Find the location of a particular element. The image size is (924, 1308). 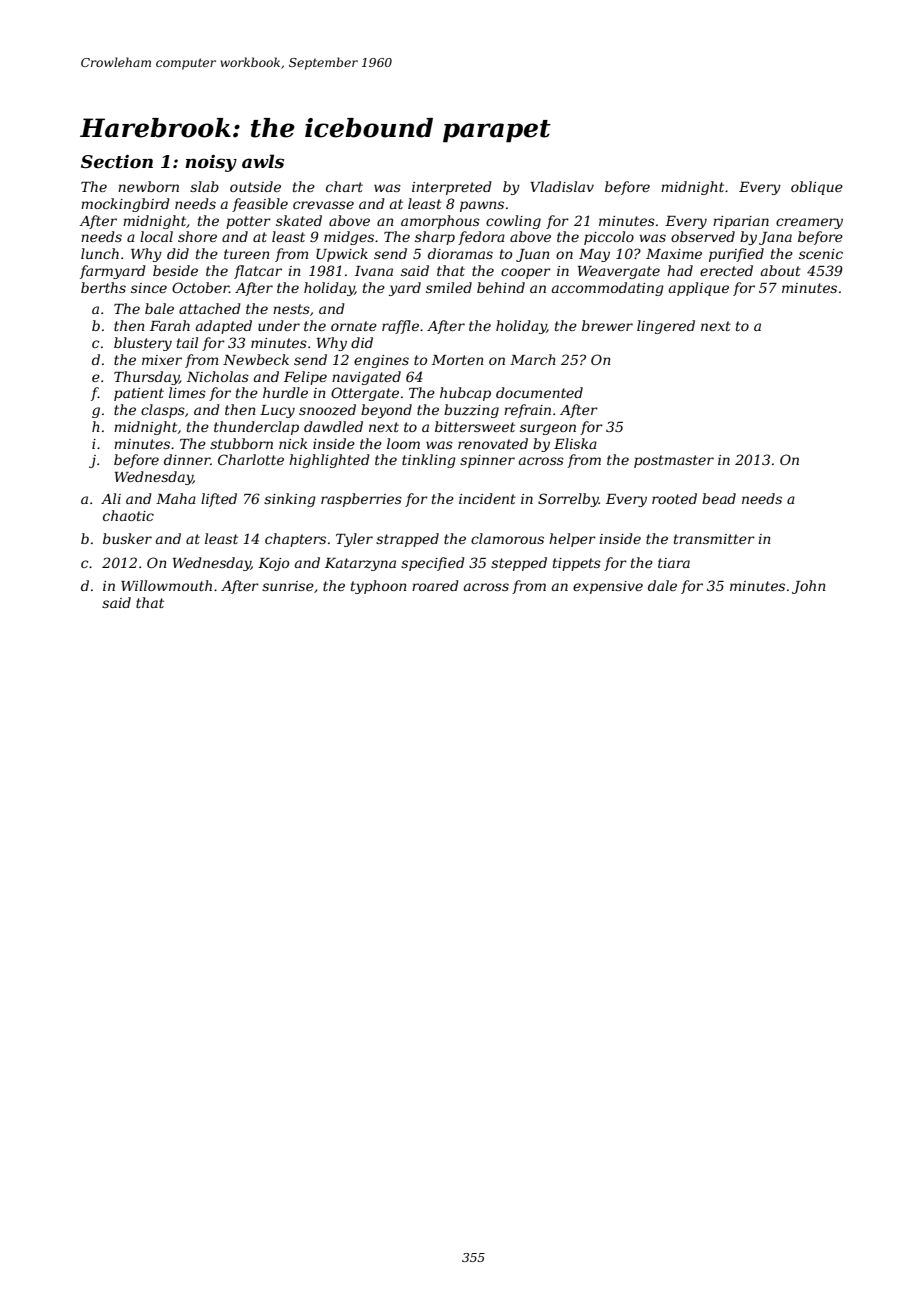

raffle is located at coordinates (400, 327).
